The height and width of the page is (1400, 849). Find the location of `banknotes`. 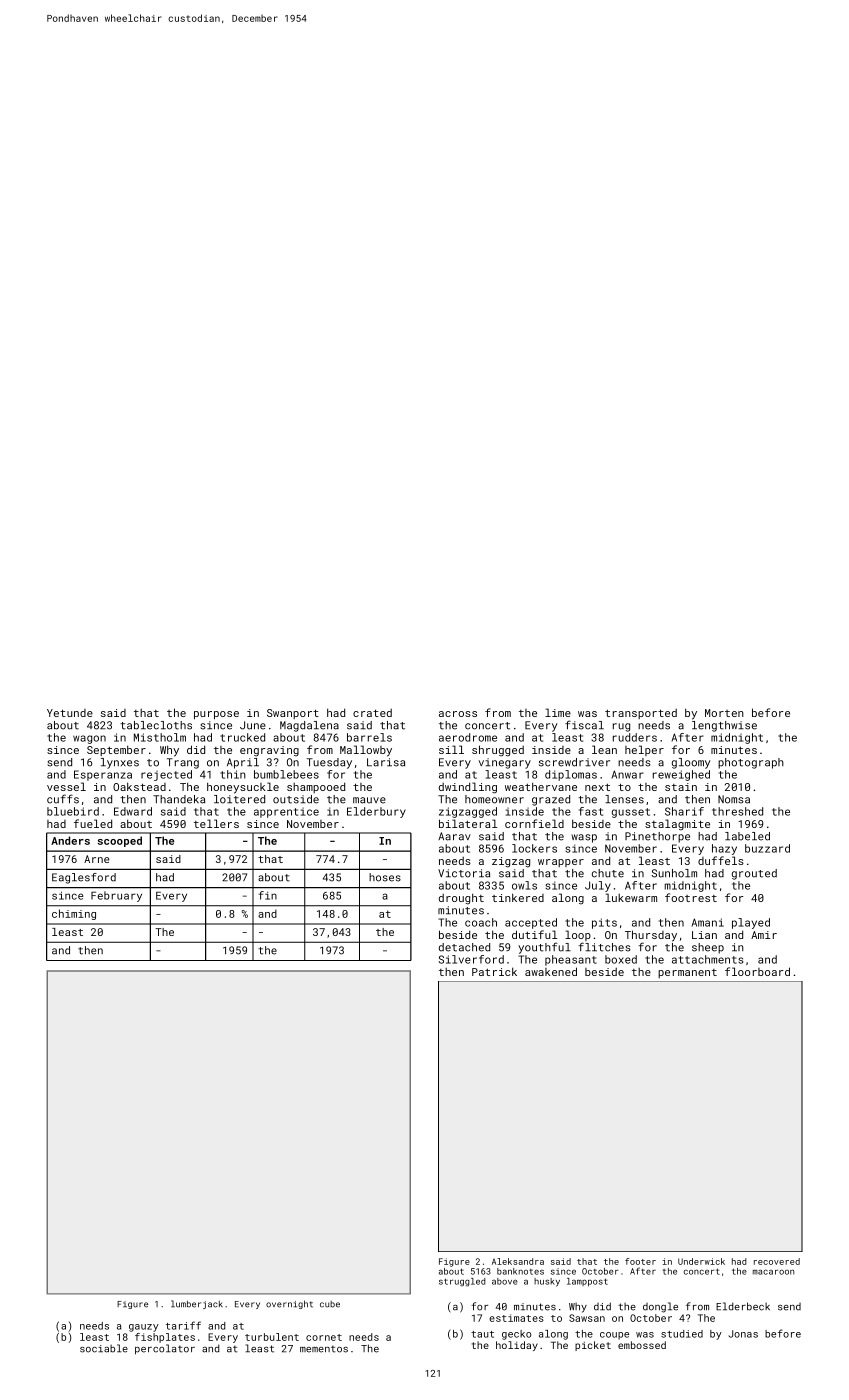

banknotes is located at coordinates (520, 1271).
